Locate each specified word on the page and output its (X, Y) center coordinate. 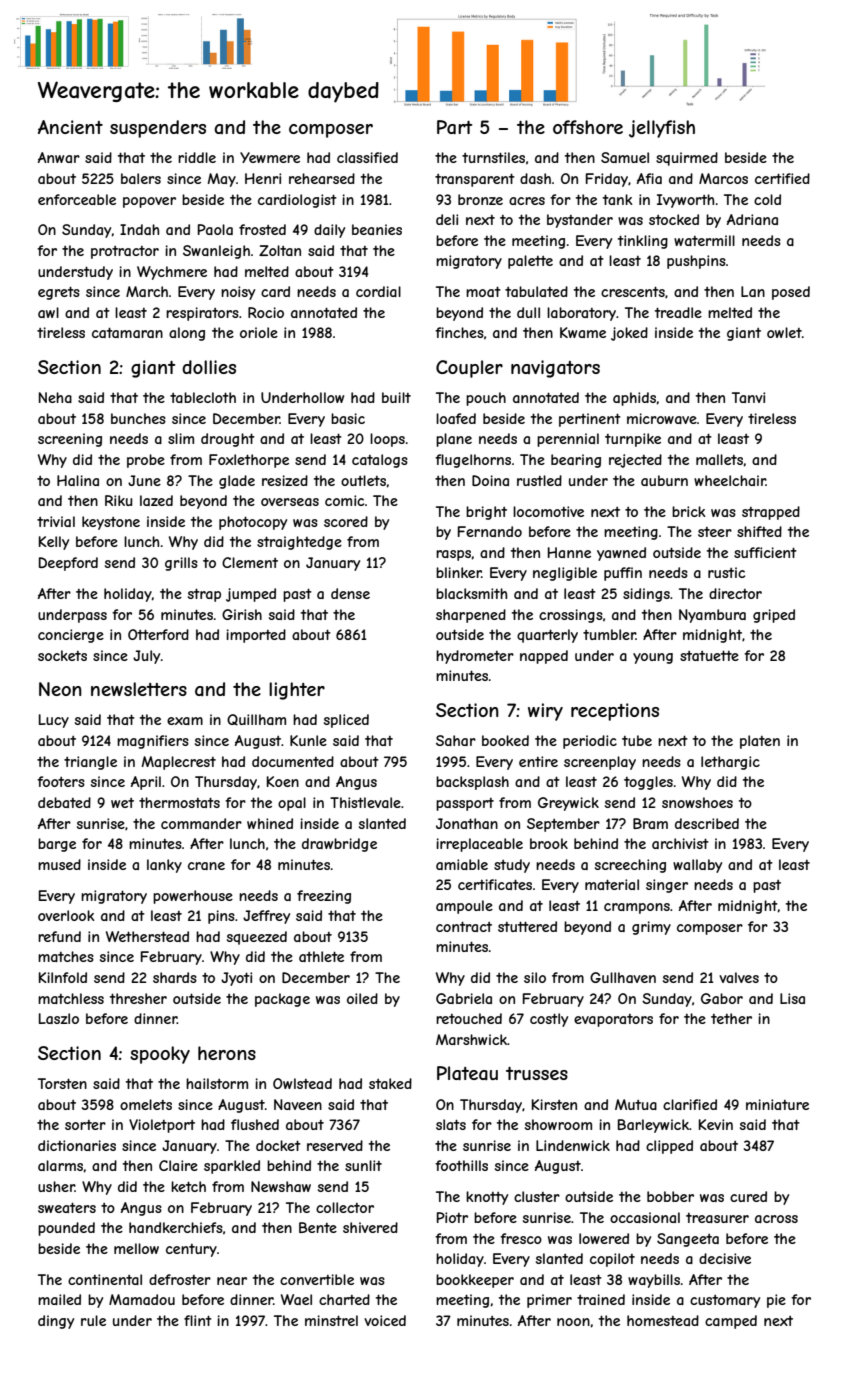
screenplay (600, 763)
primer (549, 1301)
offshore (588, 127)
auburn (664, 480)
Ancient (70, 127)
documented (293, 761)
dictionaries (77, 1145)
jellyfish (662, 129)
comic (344, 500)
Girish (242, 614)
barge (57, 845)
